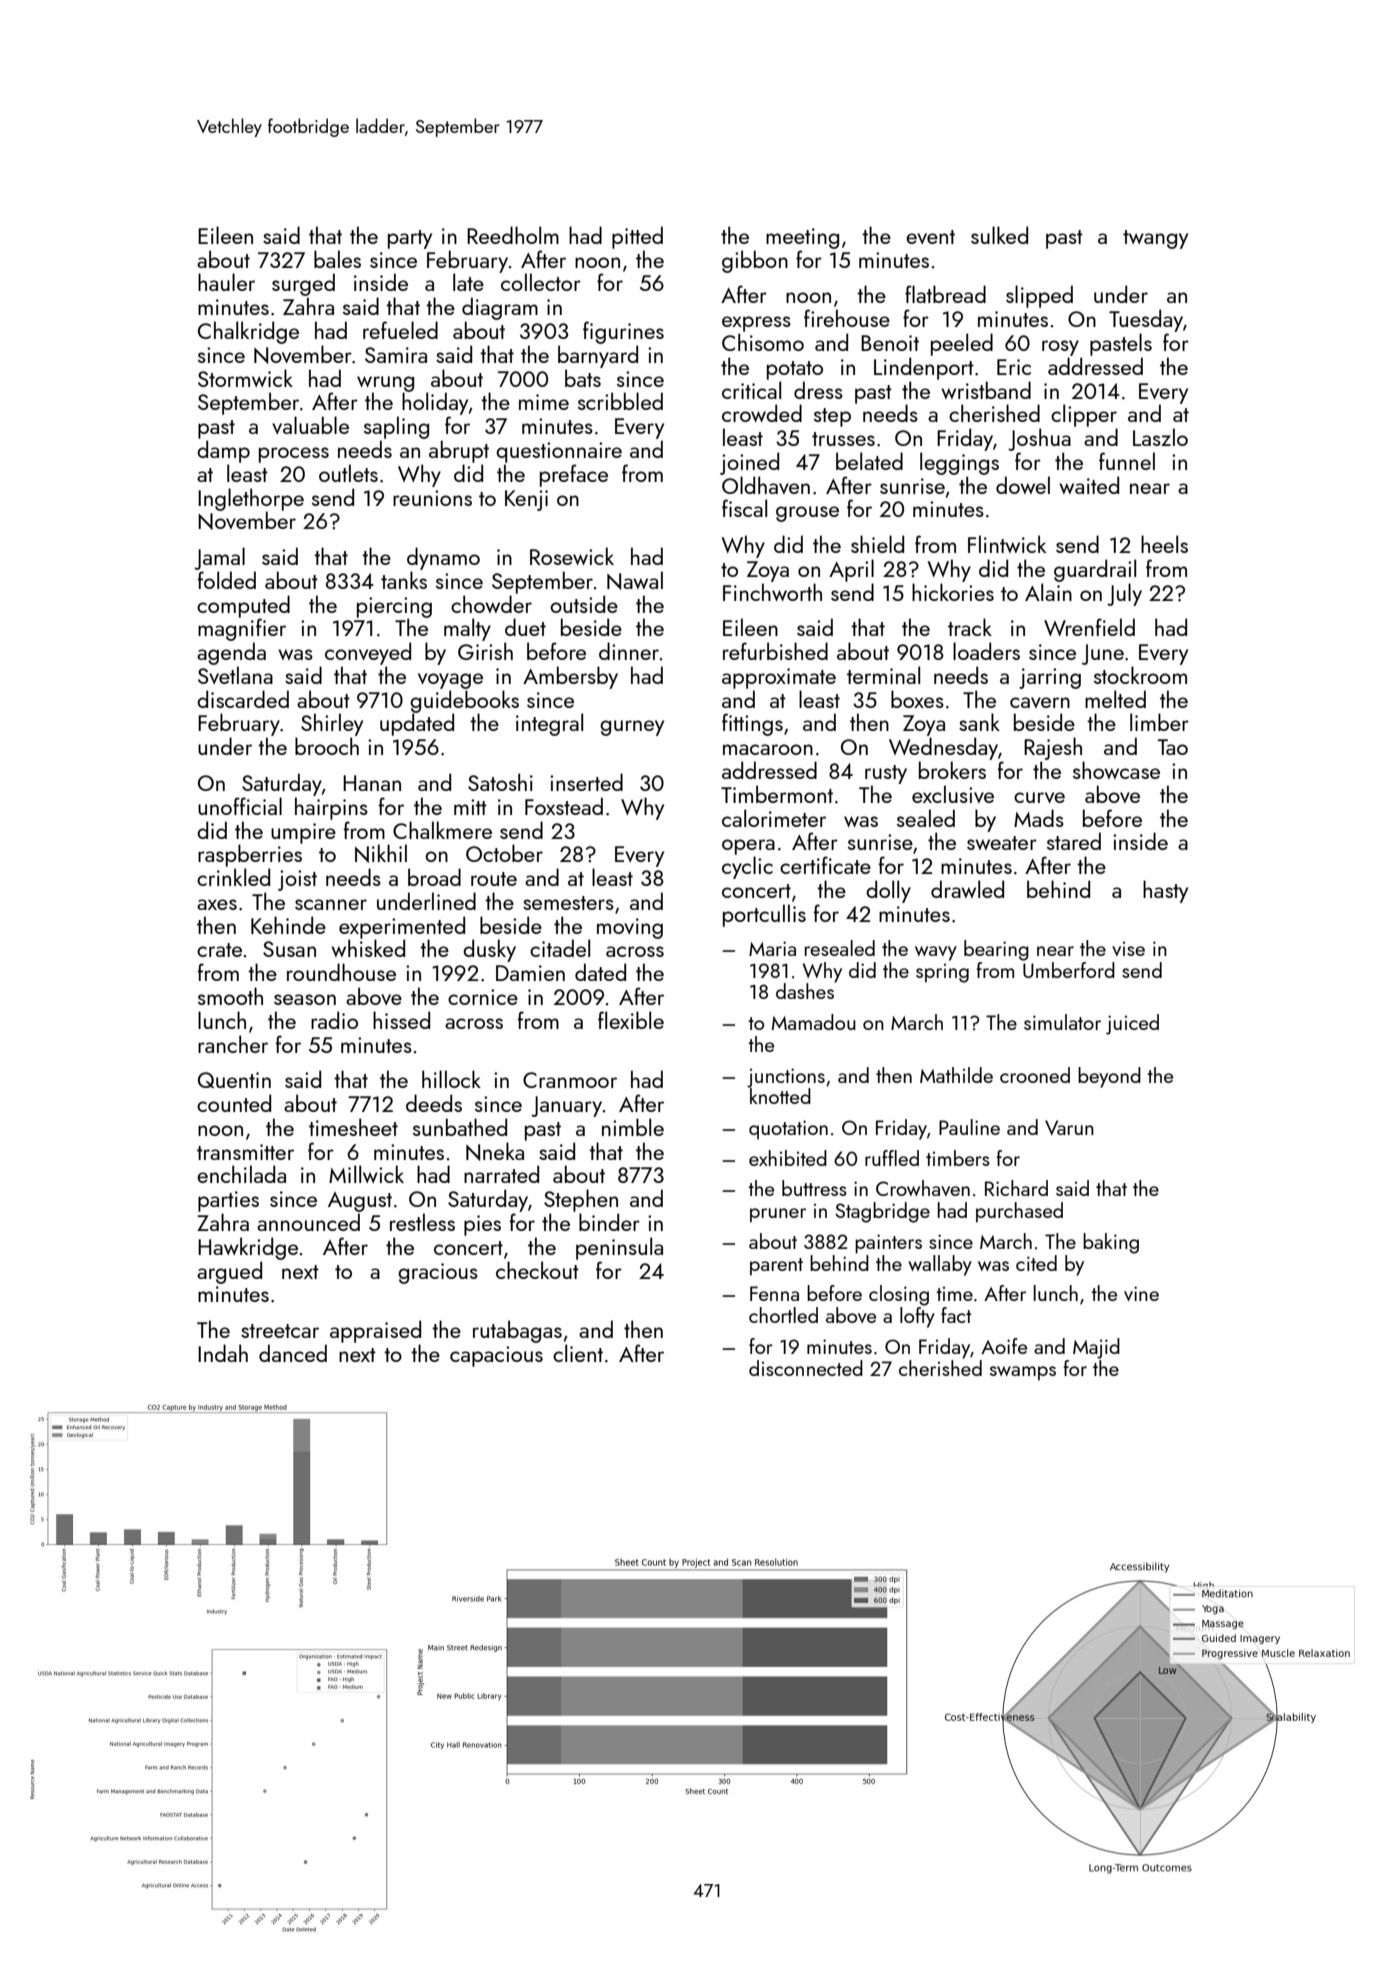 This screenshot has height=1969, width=1386. I want to click on bales, so click(337, 259).
